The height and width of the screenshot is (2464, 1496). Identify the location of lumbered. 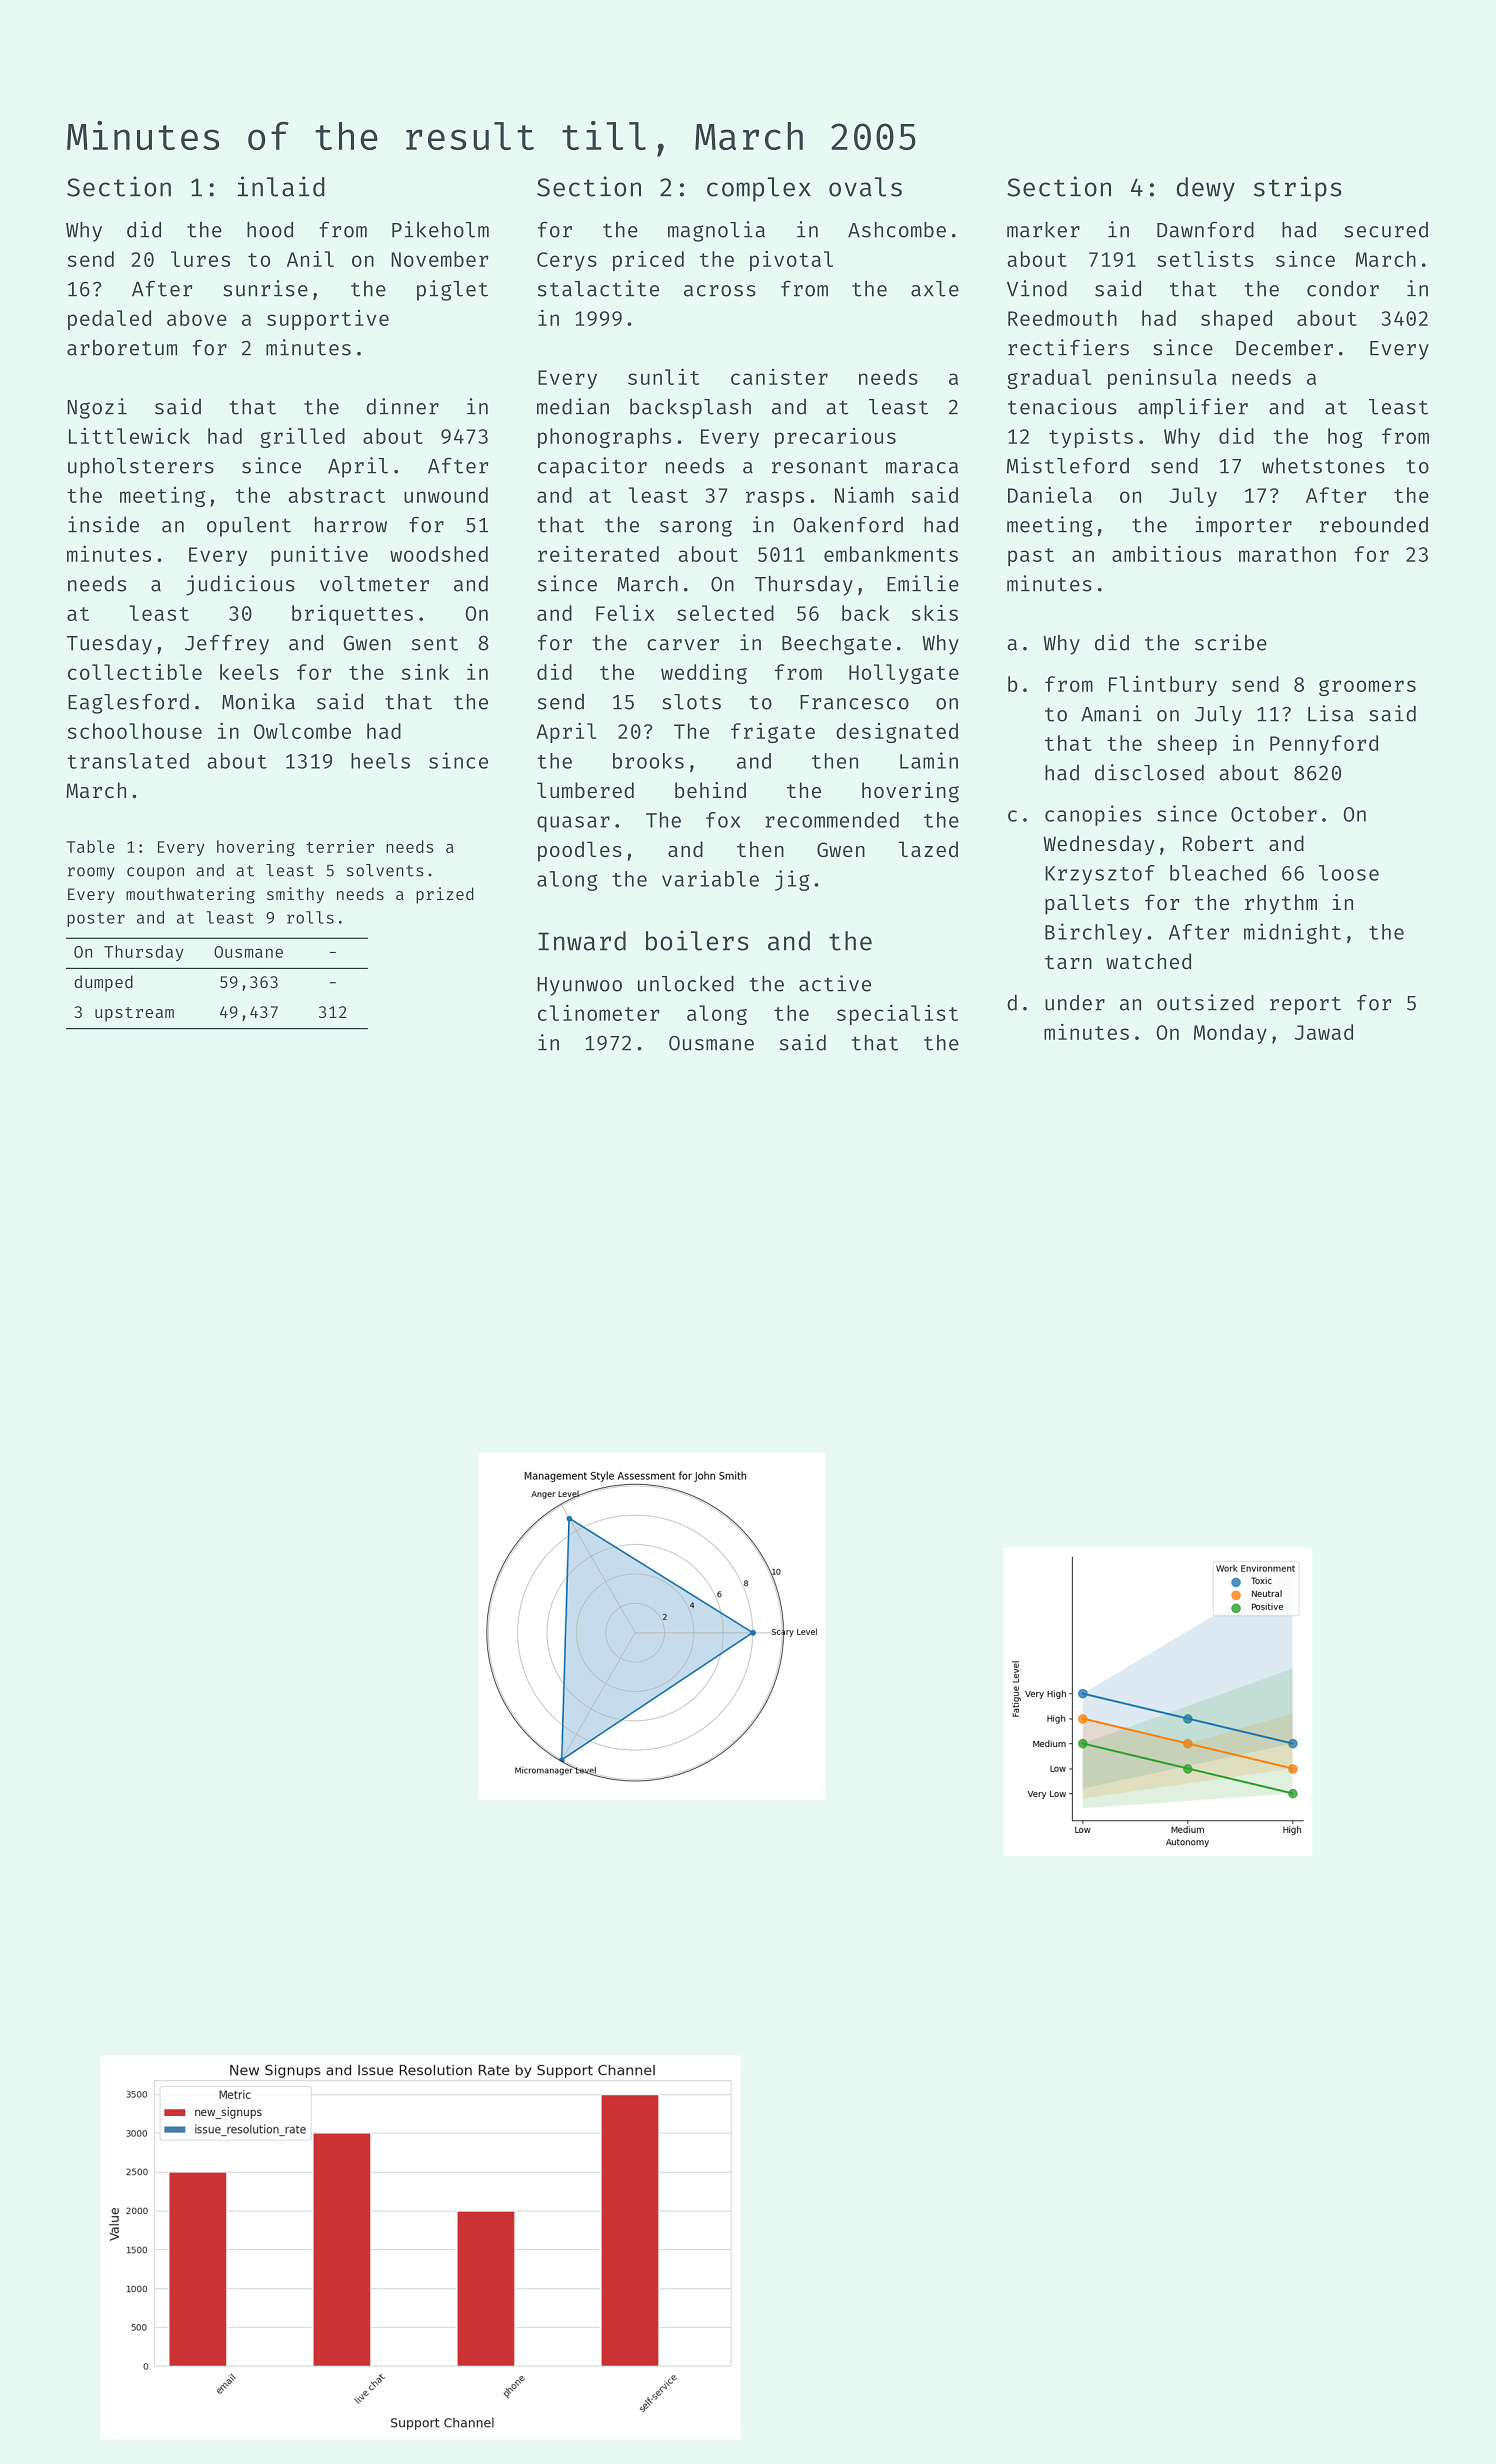
(585, 790).
